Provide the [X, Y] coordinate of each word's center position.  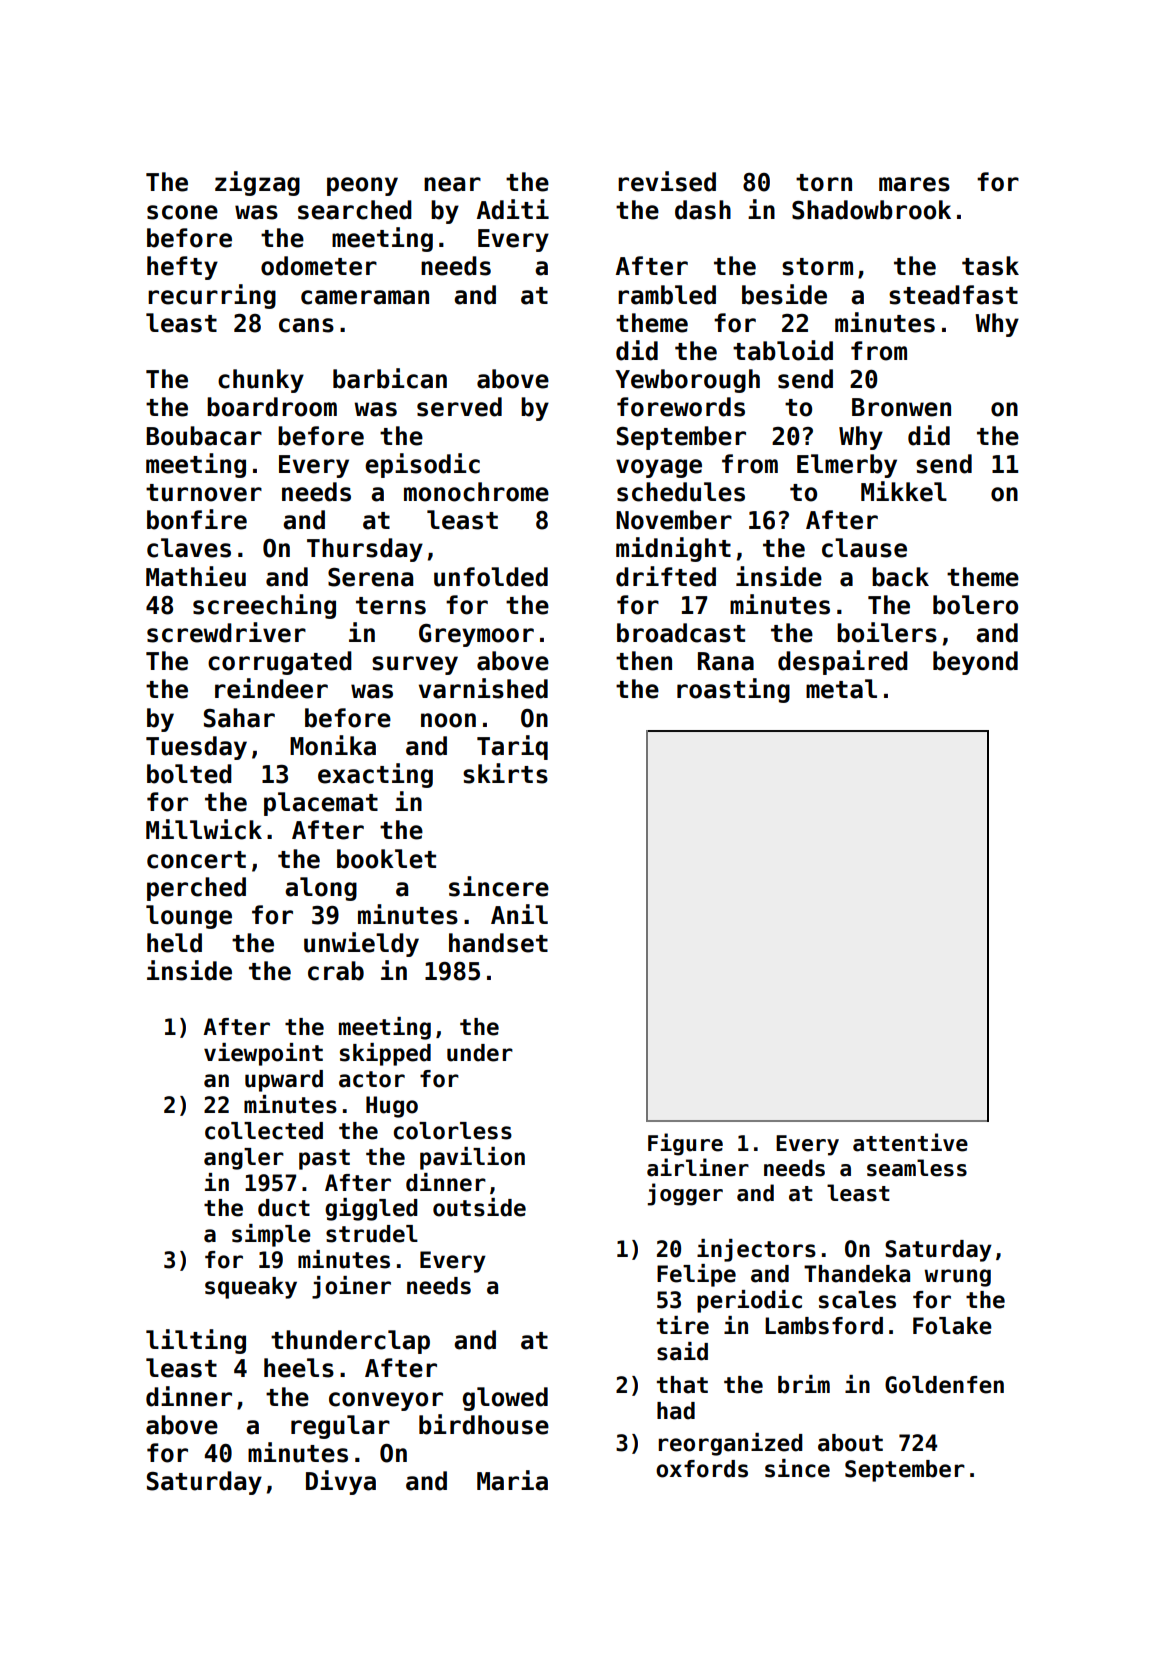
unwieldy [361, 944]
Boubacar [204, 436]
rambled [667, 295]
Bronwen [901, 407]
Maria [512, 1480]
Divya [341, 1482]
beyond [975, 663]
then [644, 661]
